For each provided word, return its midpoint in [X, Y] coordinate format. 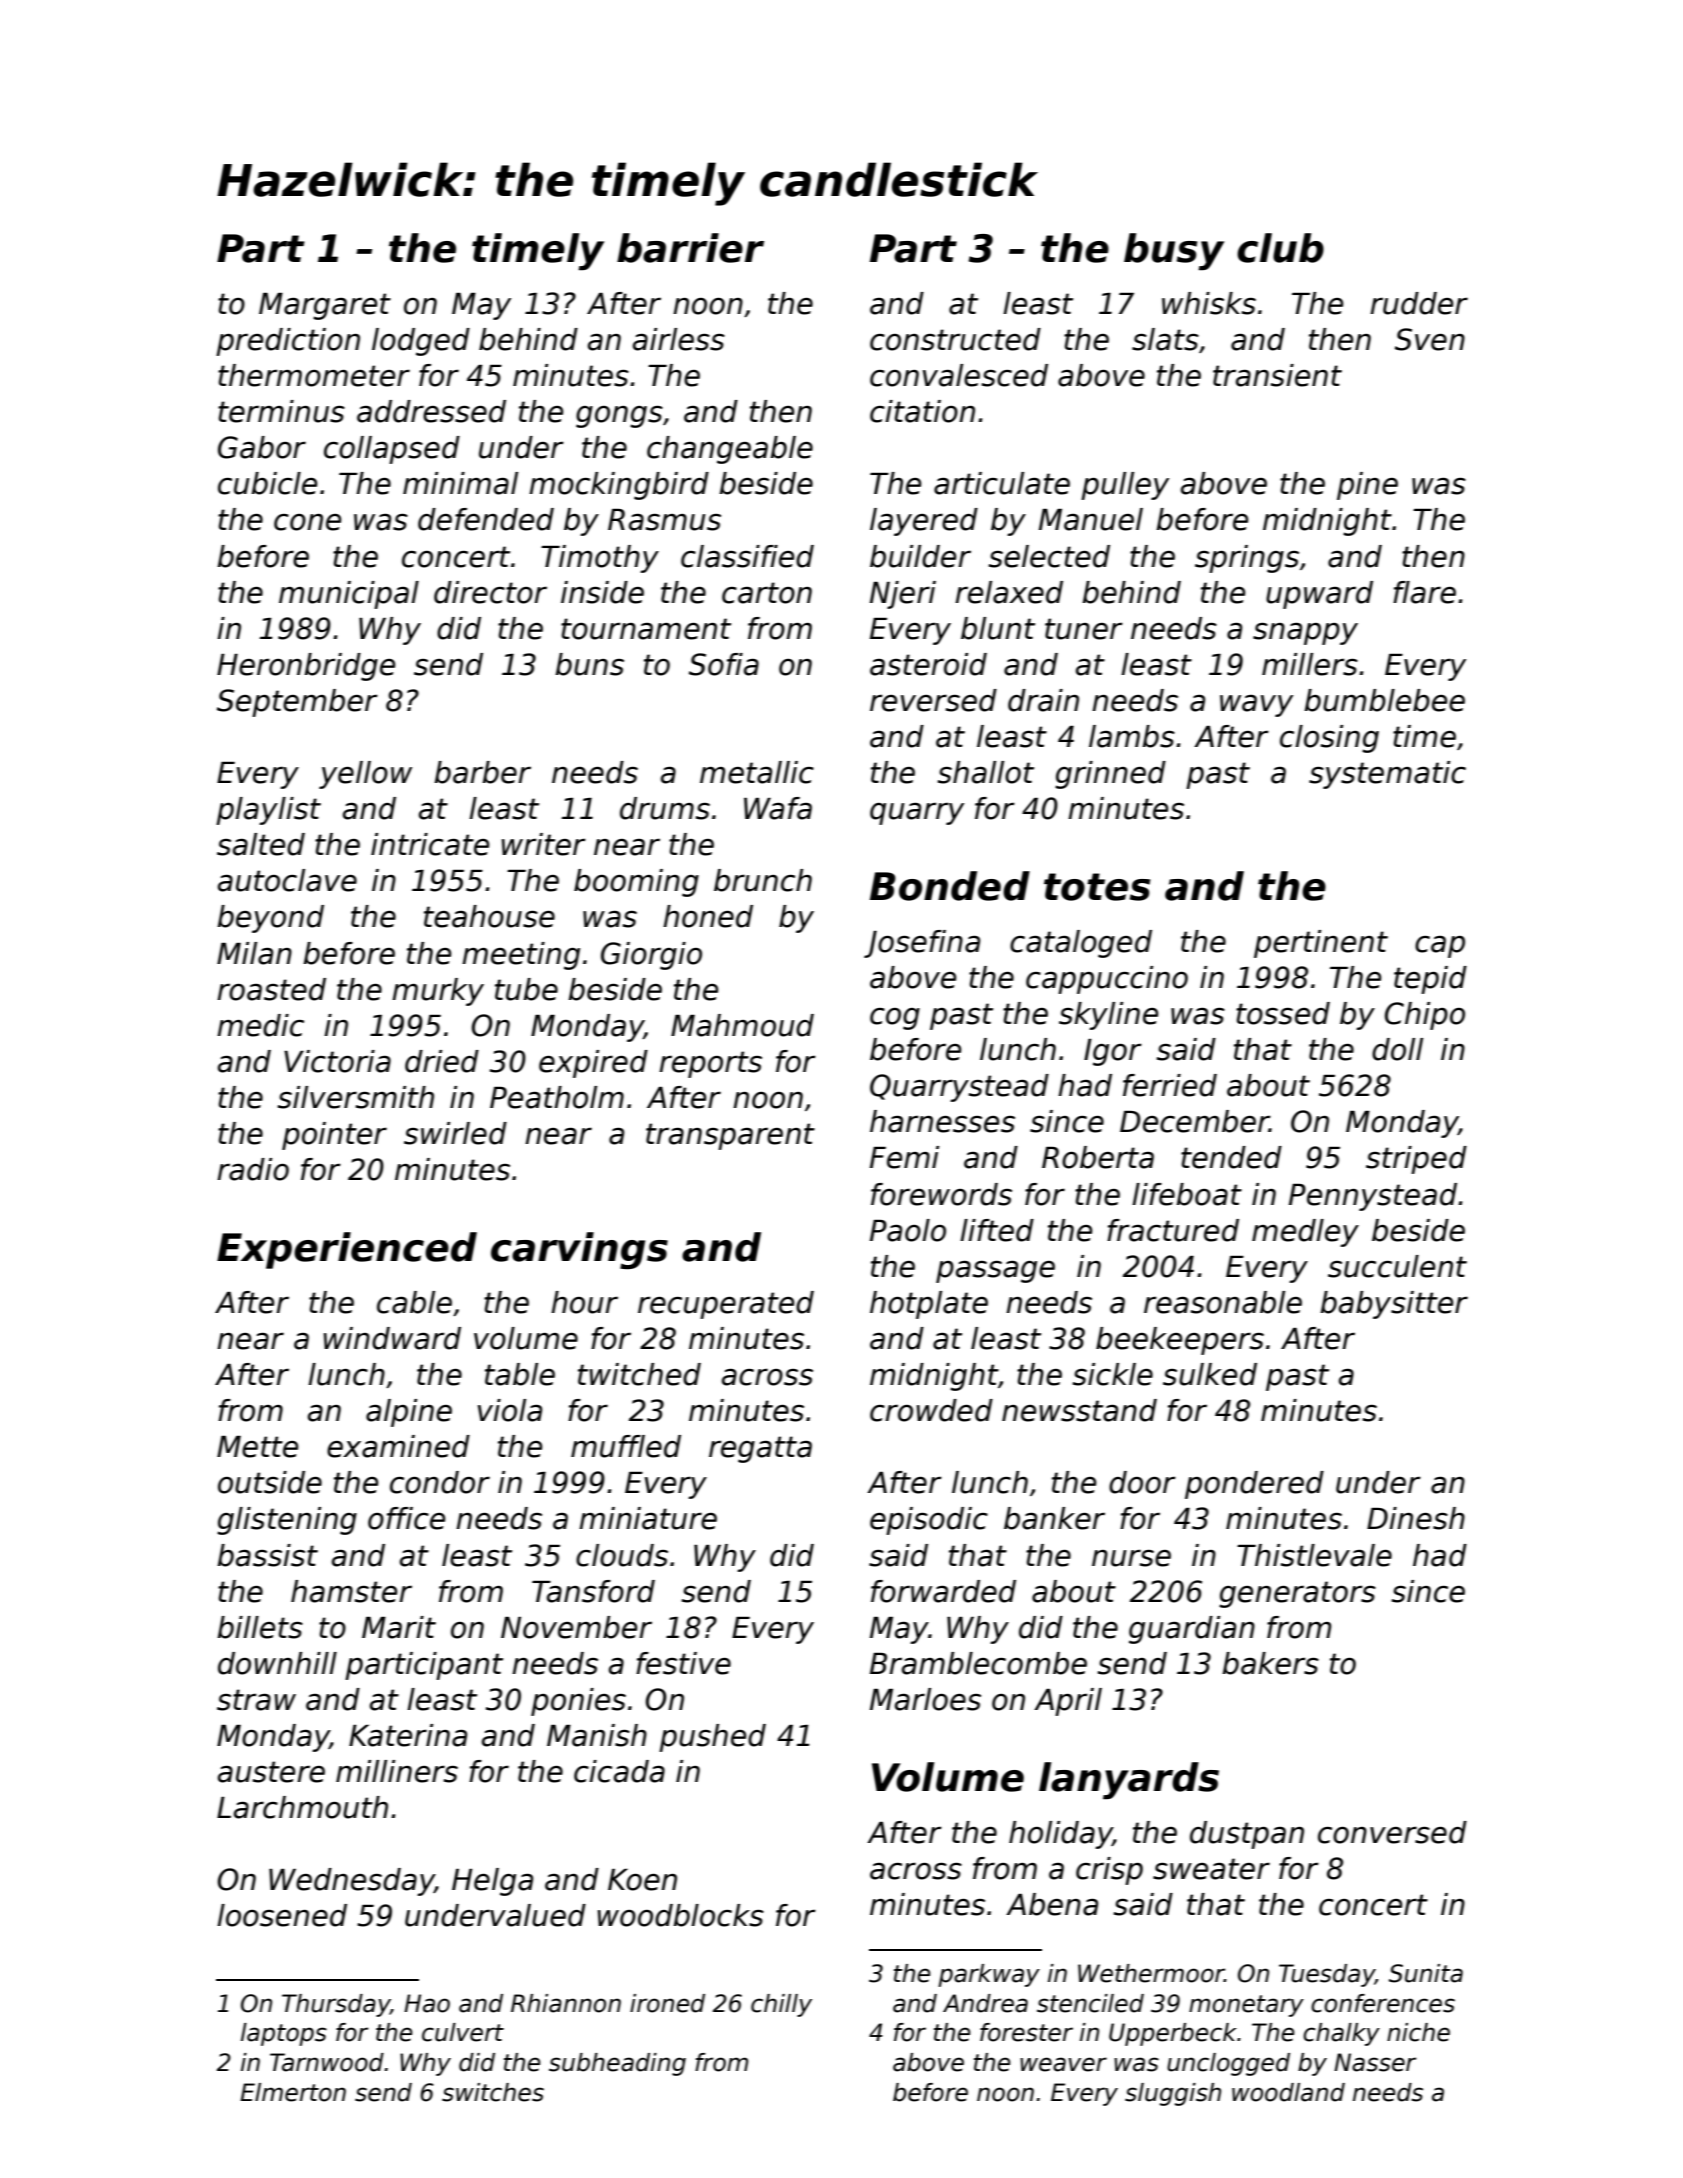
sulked [1210, 1374]
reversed [933, 700]
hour [584, 1302]
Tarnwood [327, 2062]
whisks [1209, 303]
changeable [730, 450]
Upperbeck [1173, 2034]
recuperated [726, 1305]
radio [253, 1169]
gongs [619, 416]
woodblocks [681, 1915]
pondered [1254, 1485]
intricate [430, 844]
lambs [1132, 736]
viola [510, 1410]
